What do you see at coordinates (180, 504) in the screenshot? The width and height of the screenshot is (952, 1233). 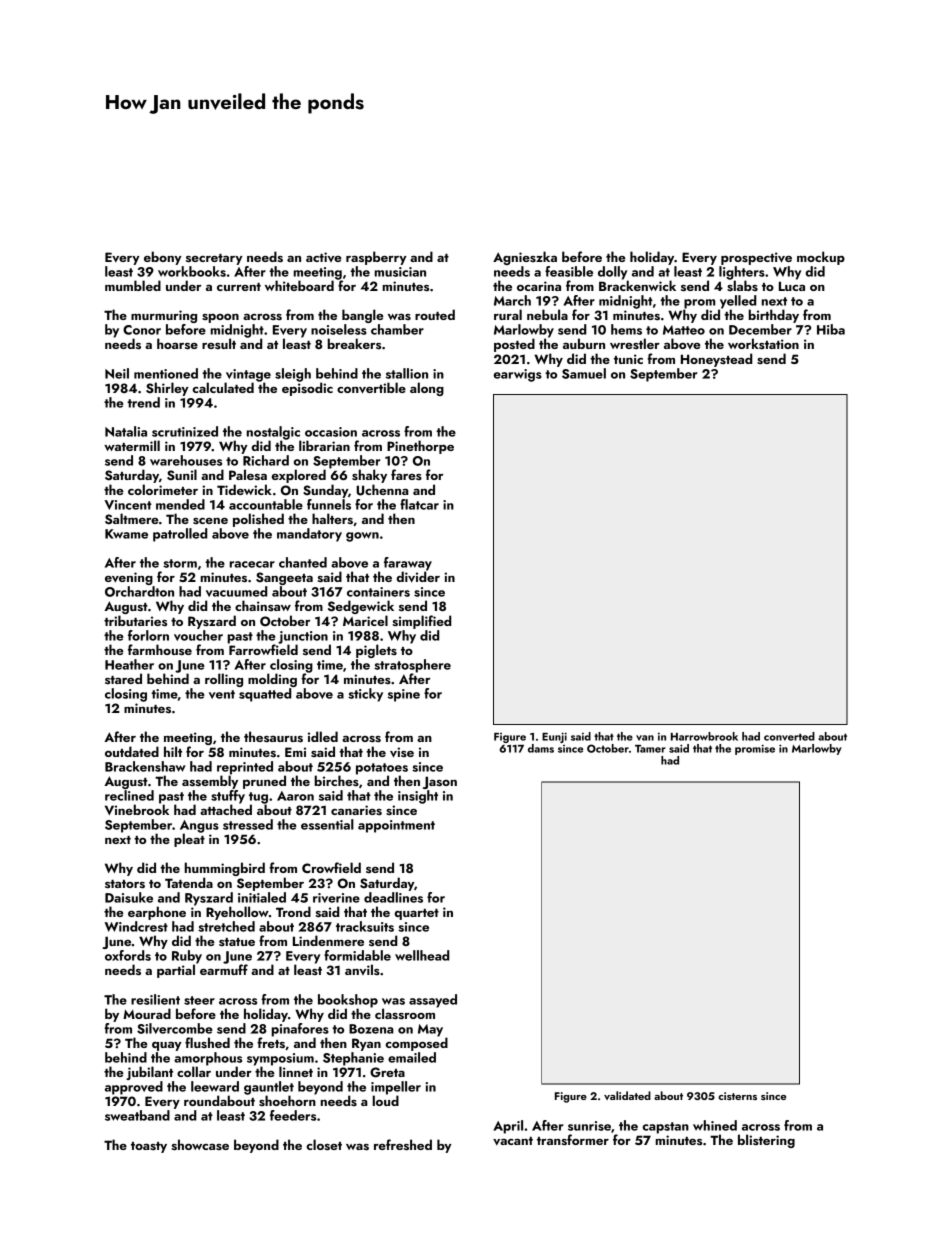 I see `mended` at bounding box center [180, 504].
